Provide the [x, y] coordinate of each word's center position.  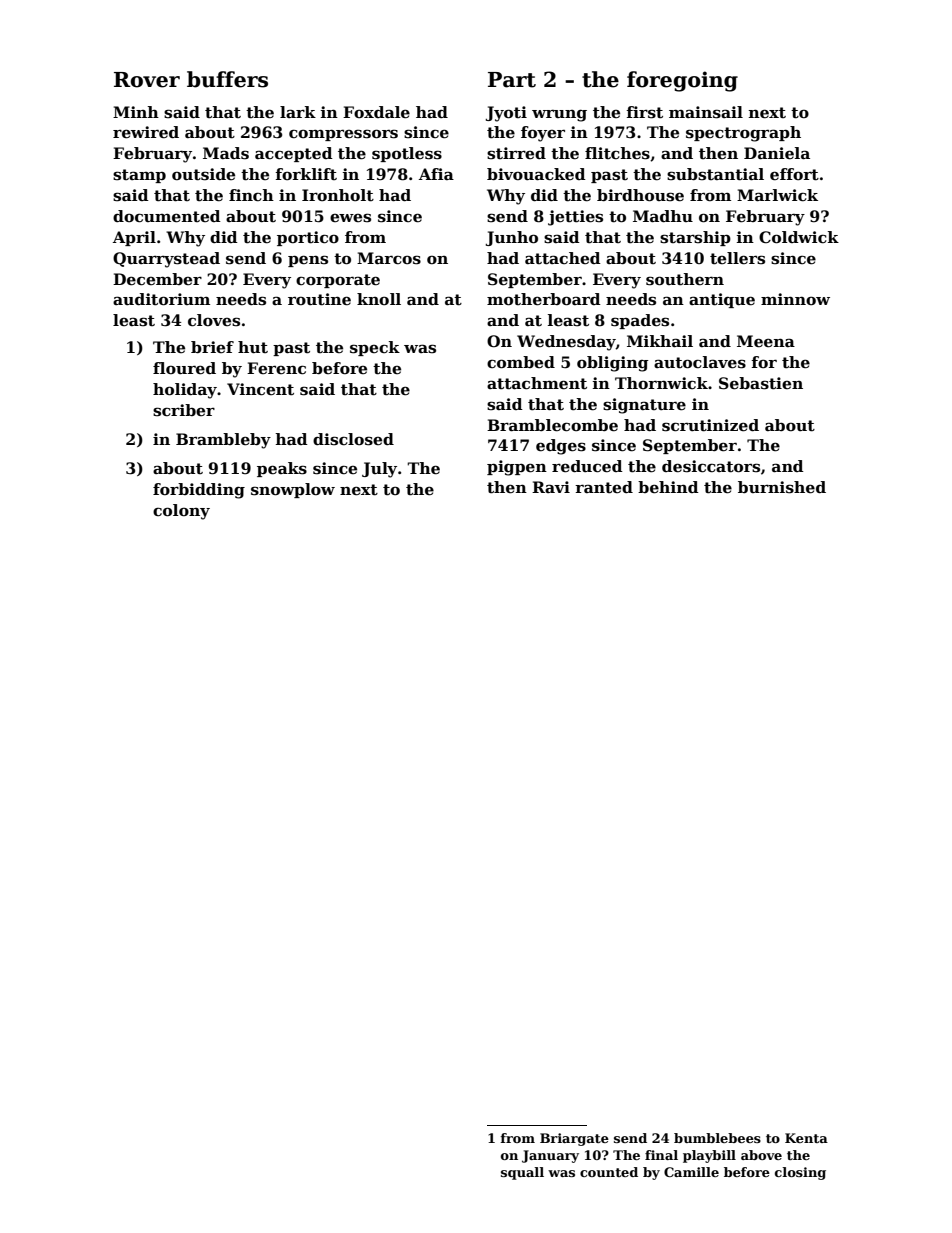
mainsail [706, 112]
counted [609, 1172]
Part [512, 80]
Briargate [574, 1139]
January [550, 1156]
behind [668, 487]
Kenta [806, 1138]
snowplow [293, 490]
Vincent [260, 389]
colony [181, 512]
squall [522, 1173]
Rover [147, 80]
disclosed [353, 439]
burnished [782, 487]
